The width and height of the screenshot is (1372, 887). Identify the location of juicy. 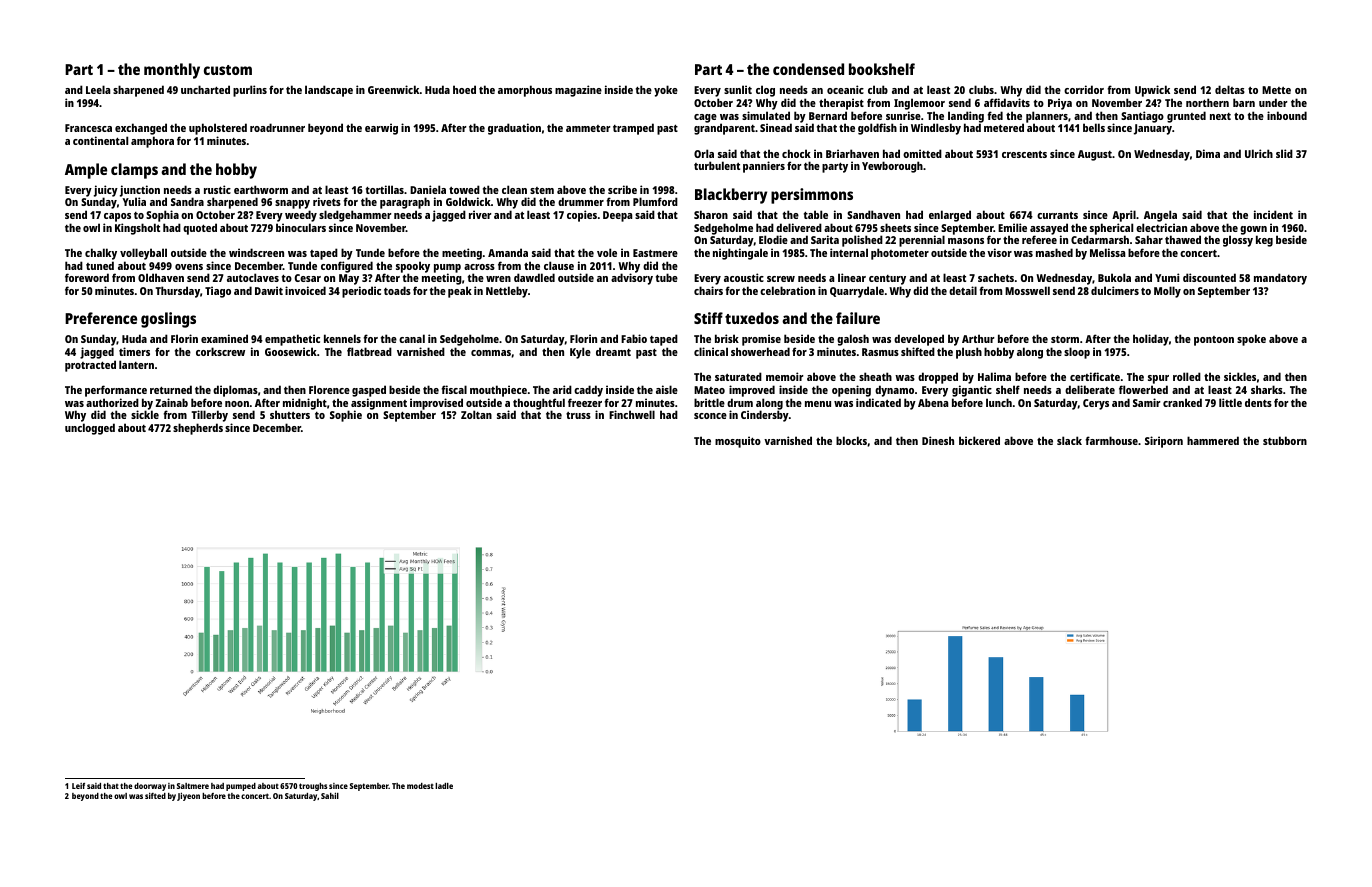
(106, 191).
